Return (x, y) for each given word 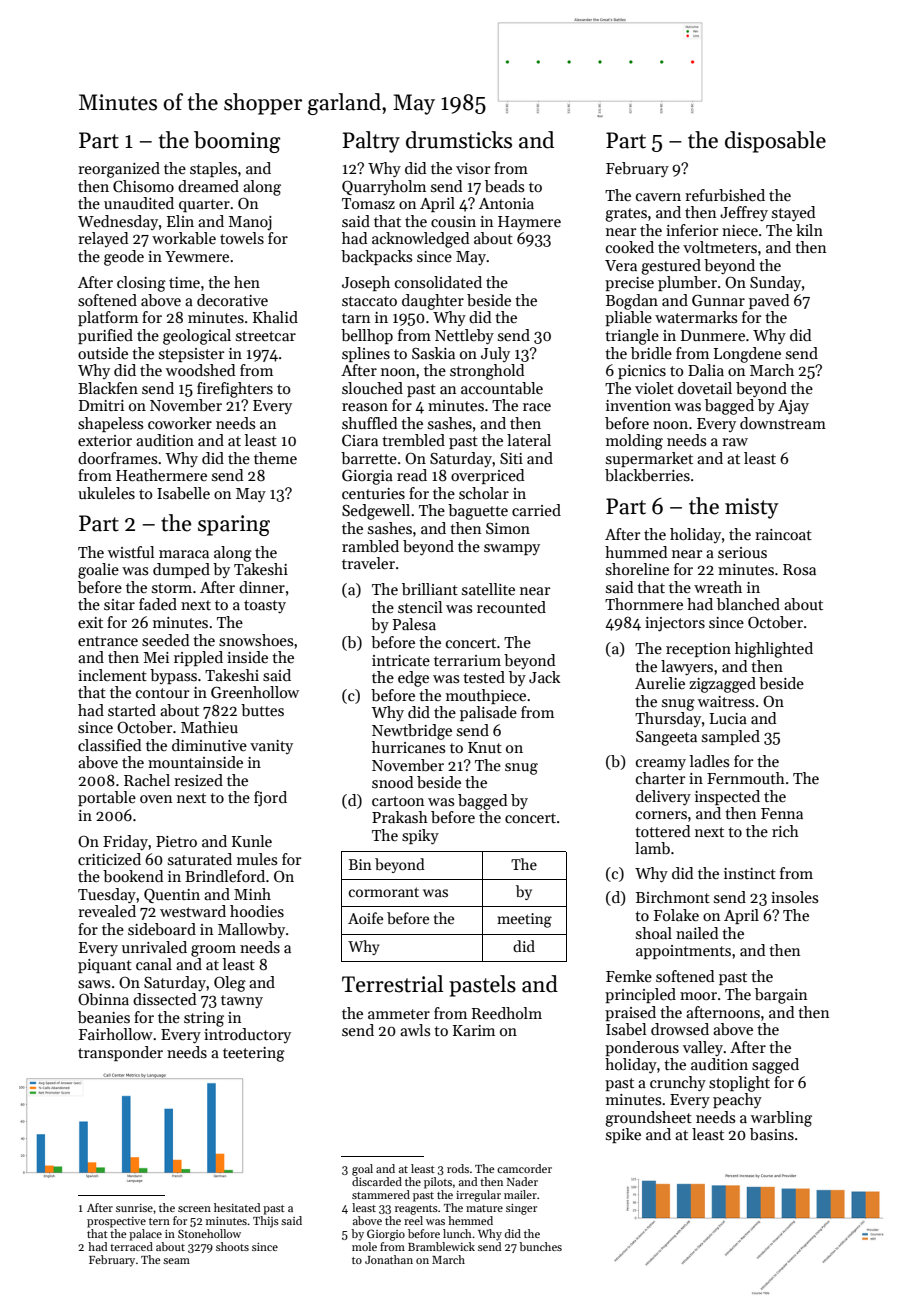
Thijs (266, 1222)
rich (785, 831)
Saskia (433, 353)
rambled (370, 546)
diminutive (209, 745)
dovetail (705, 388)
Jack (544, 677)
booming (237, 142)
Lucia (728, 718)
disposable (775, 142)
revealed (107, 911)
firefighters (235, 390)
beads (504, 186)
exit (90, 622)
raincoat (783, 534)
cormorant (384, 892)
